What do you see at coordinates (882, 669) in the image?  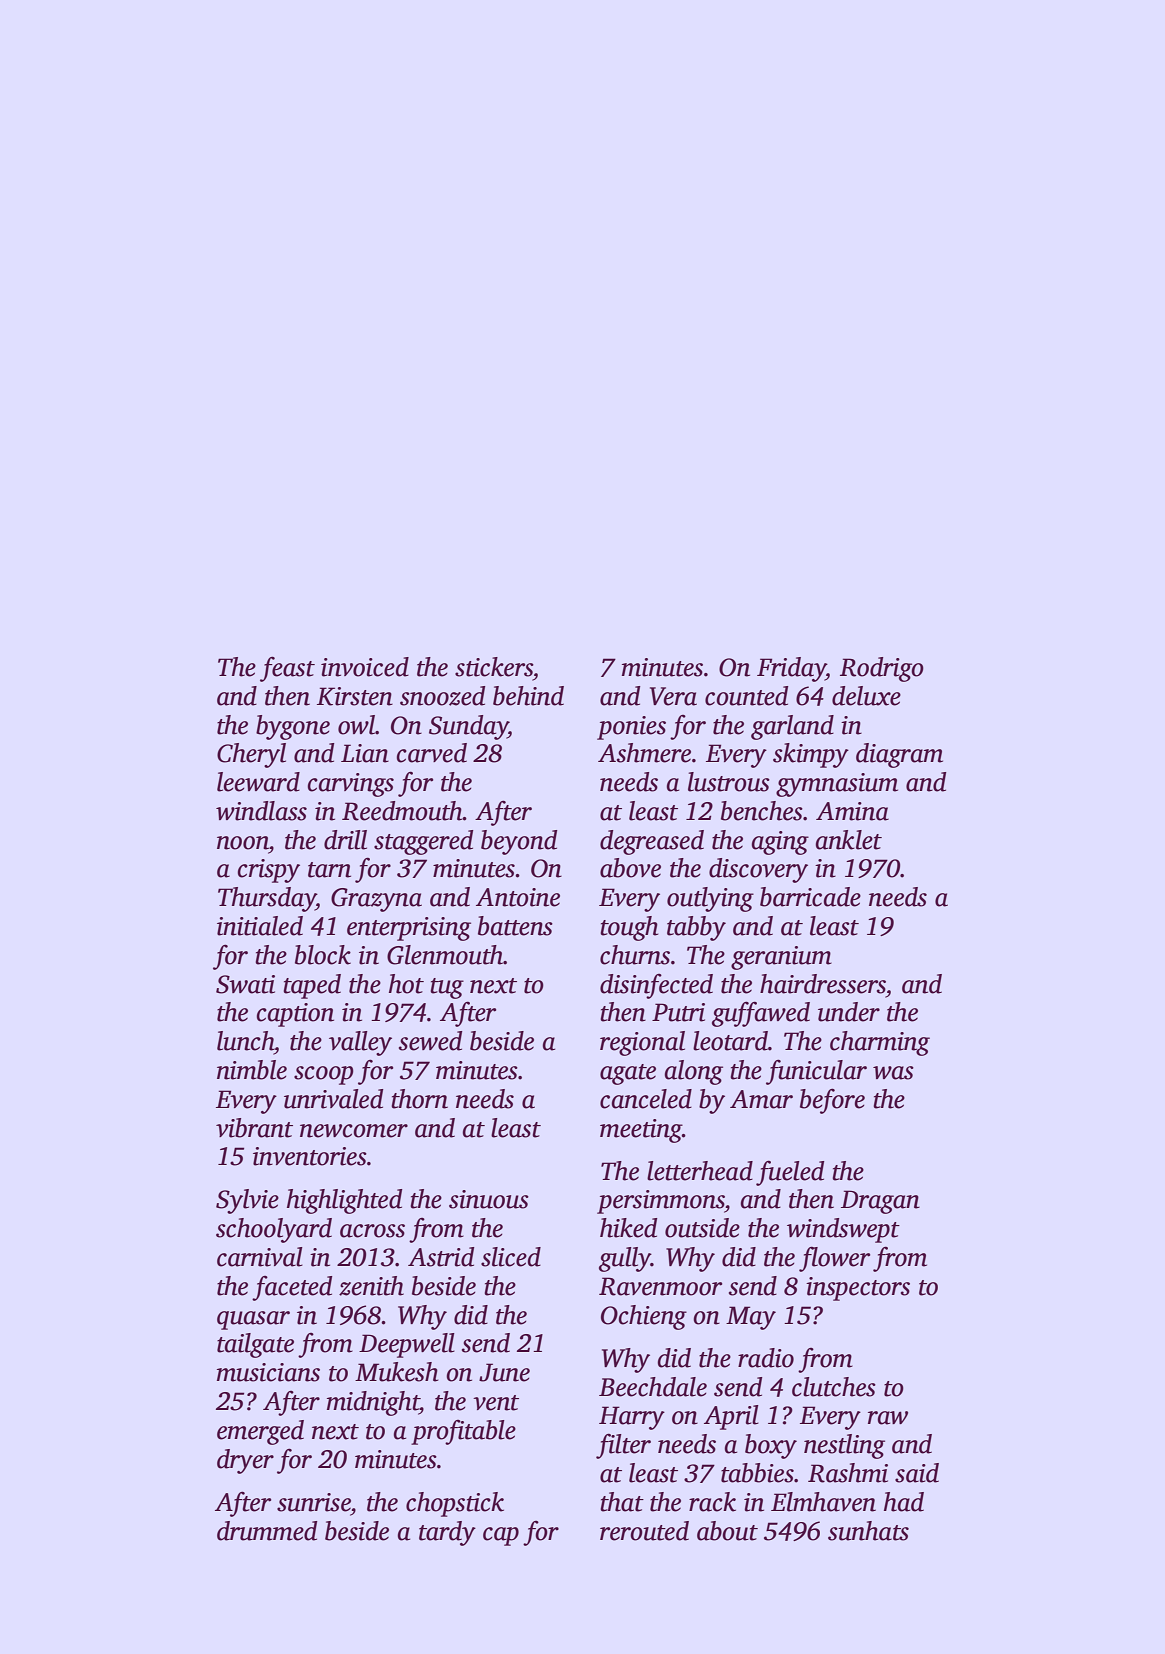 I see `Rodrigo` at bounding box center [882, 669].
